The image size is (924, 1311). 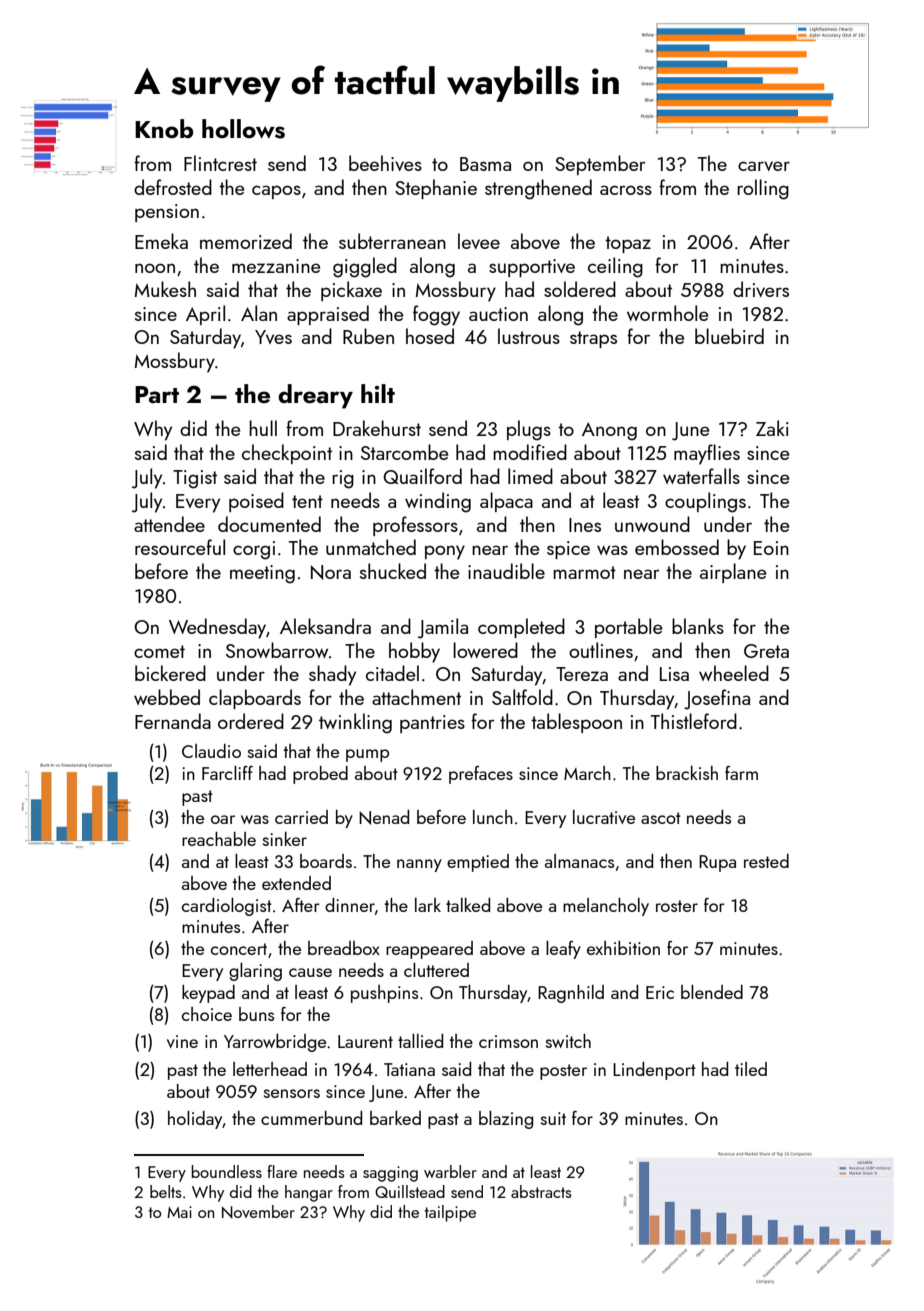 What do you see at coordinates (687, 773) in the document?
I see `brackish` at bounding box center [687, 773].
